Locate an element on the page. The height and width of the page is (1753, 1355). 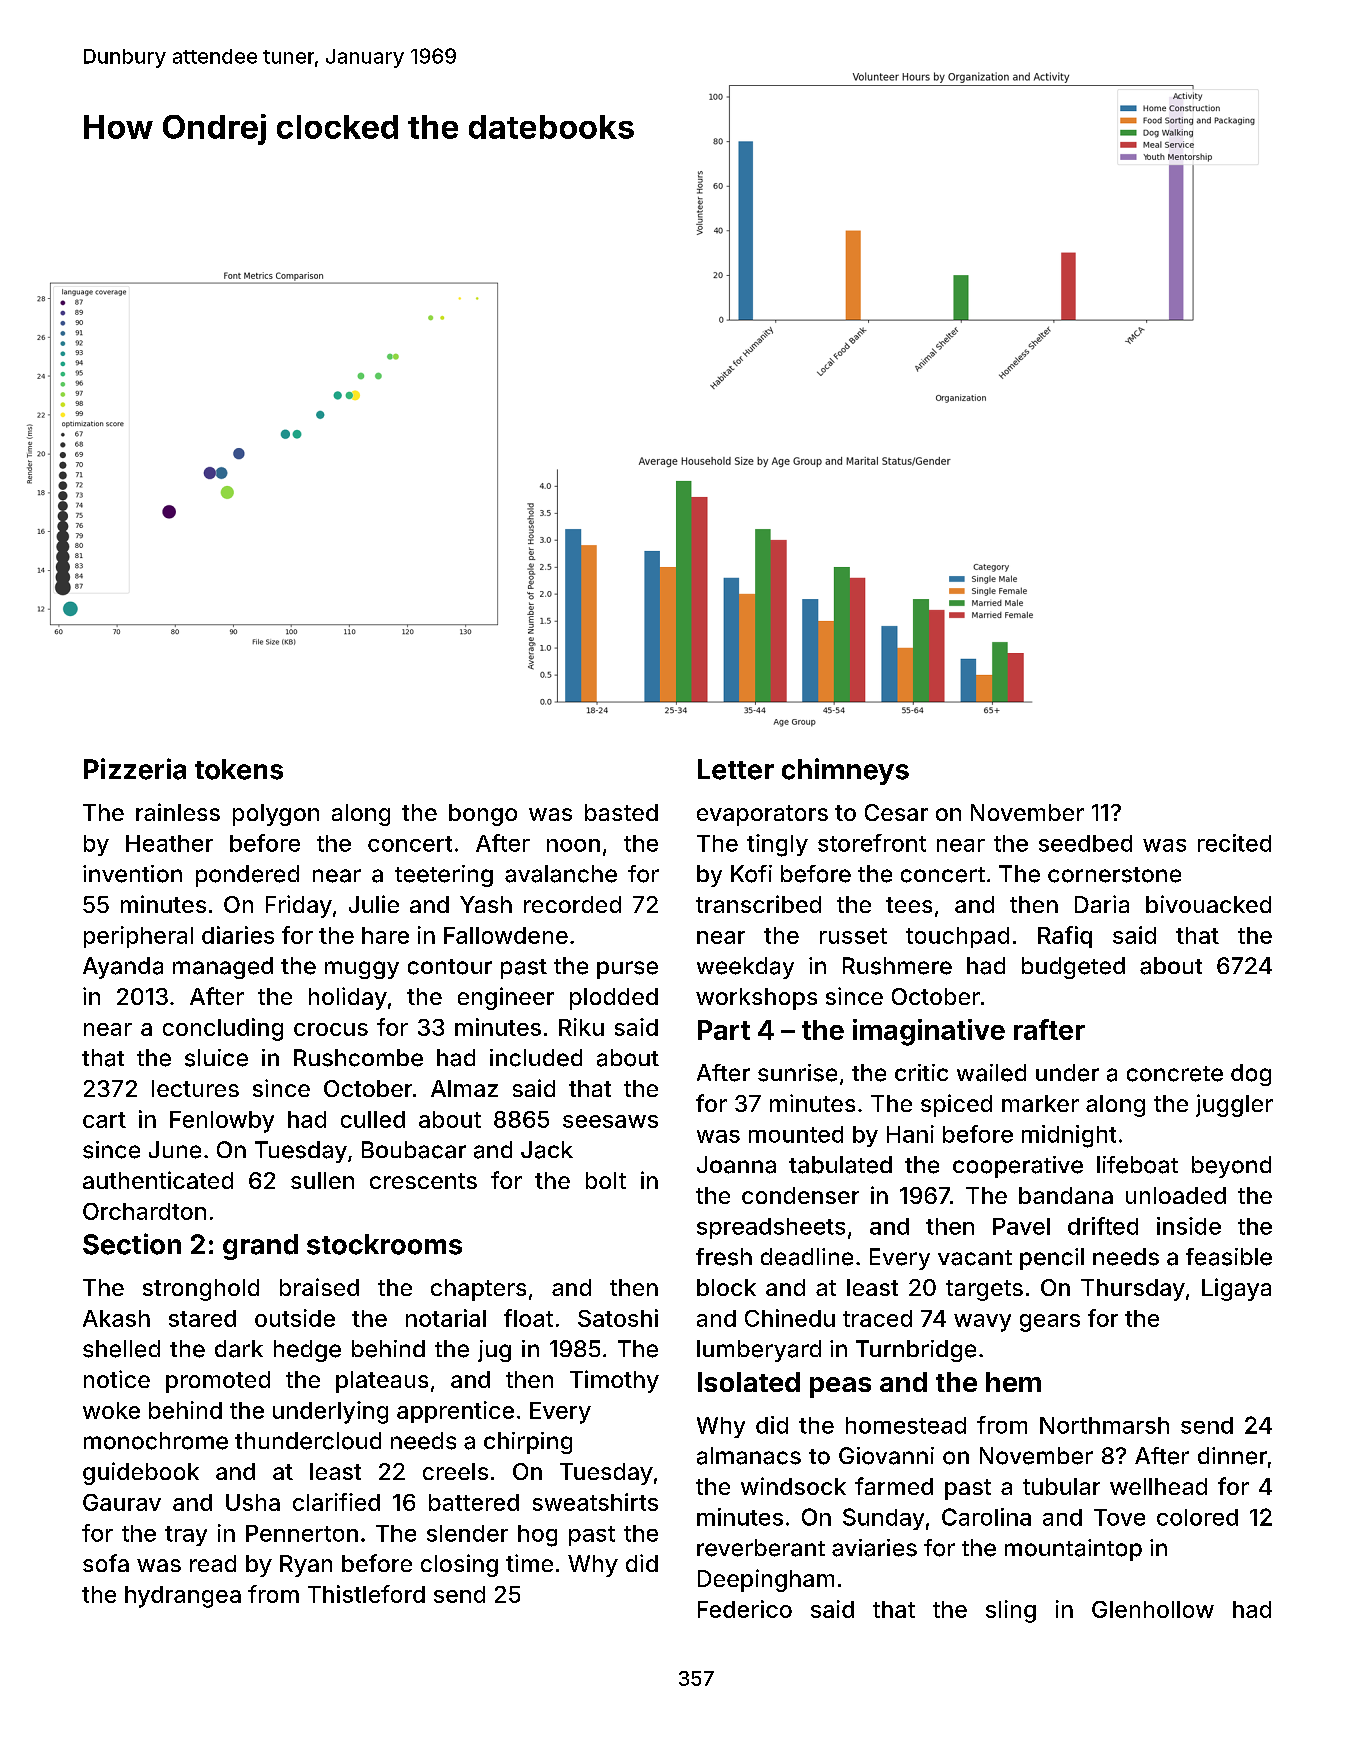
bongo is located at coordinates (483, 815).
